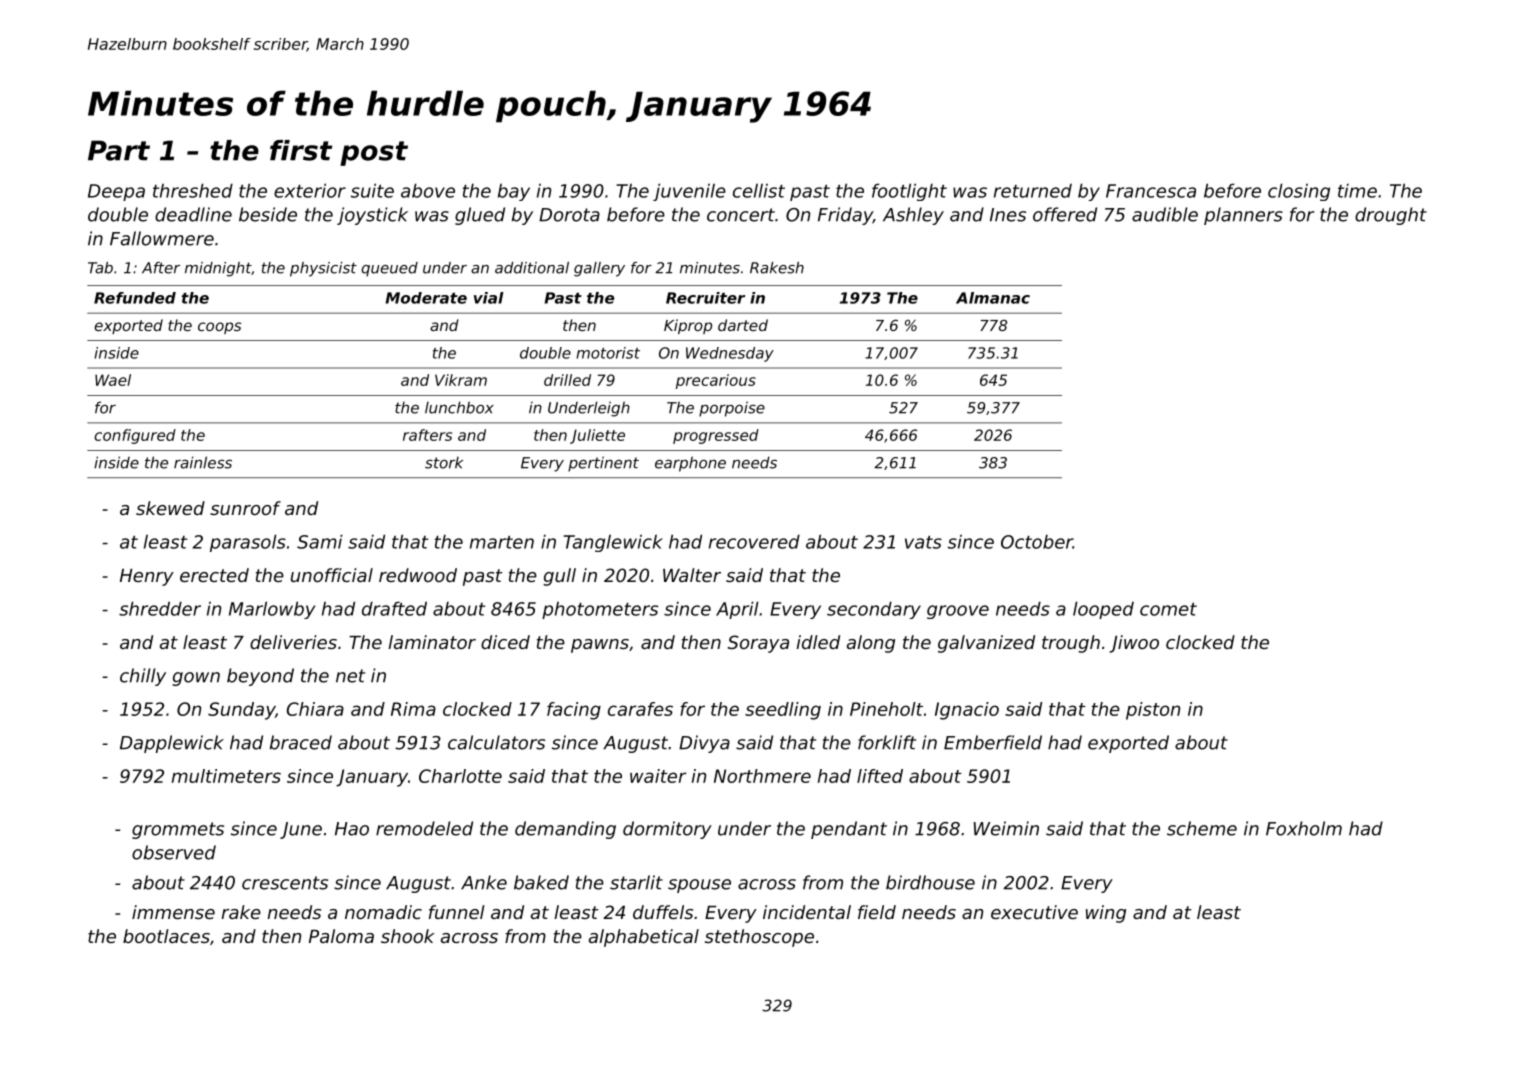  Describe the element at coordinates (886, 709) in the screenshot. I see `Pineholt` at that location.
